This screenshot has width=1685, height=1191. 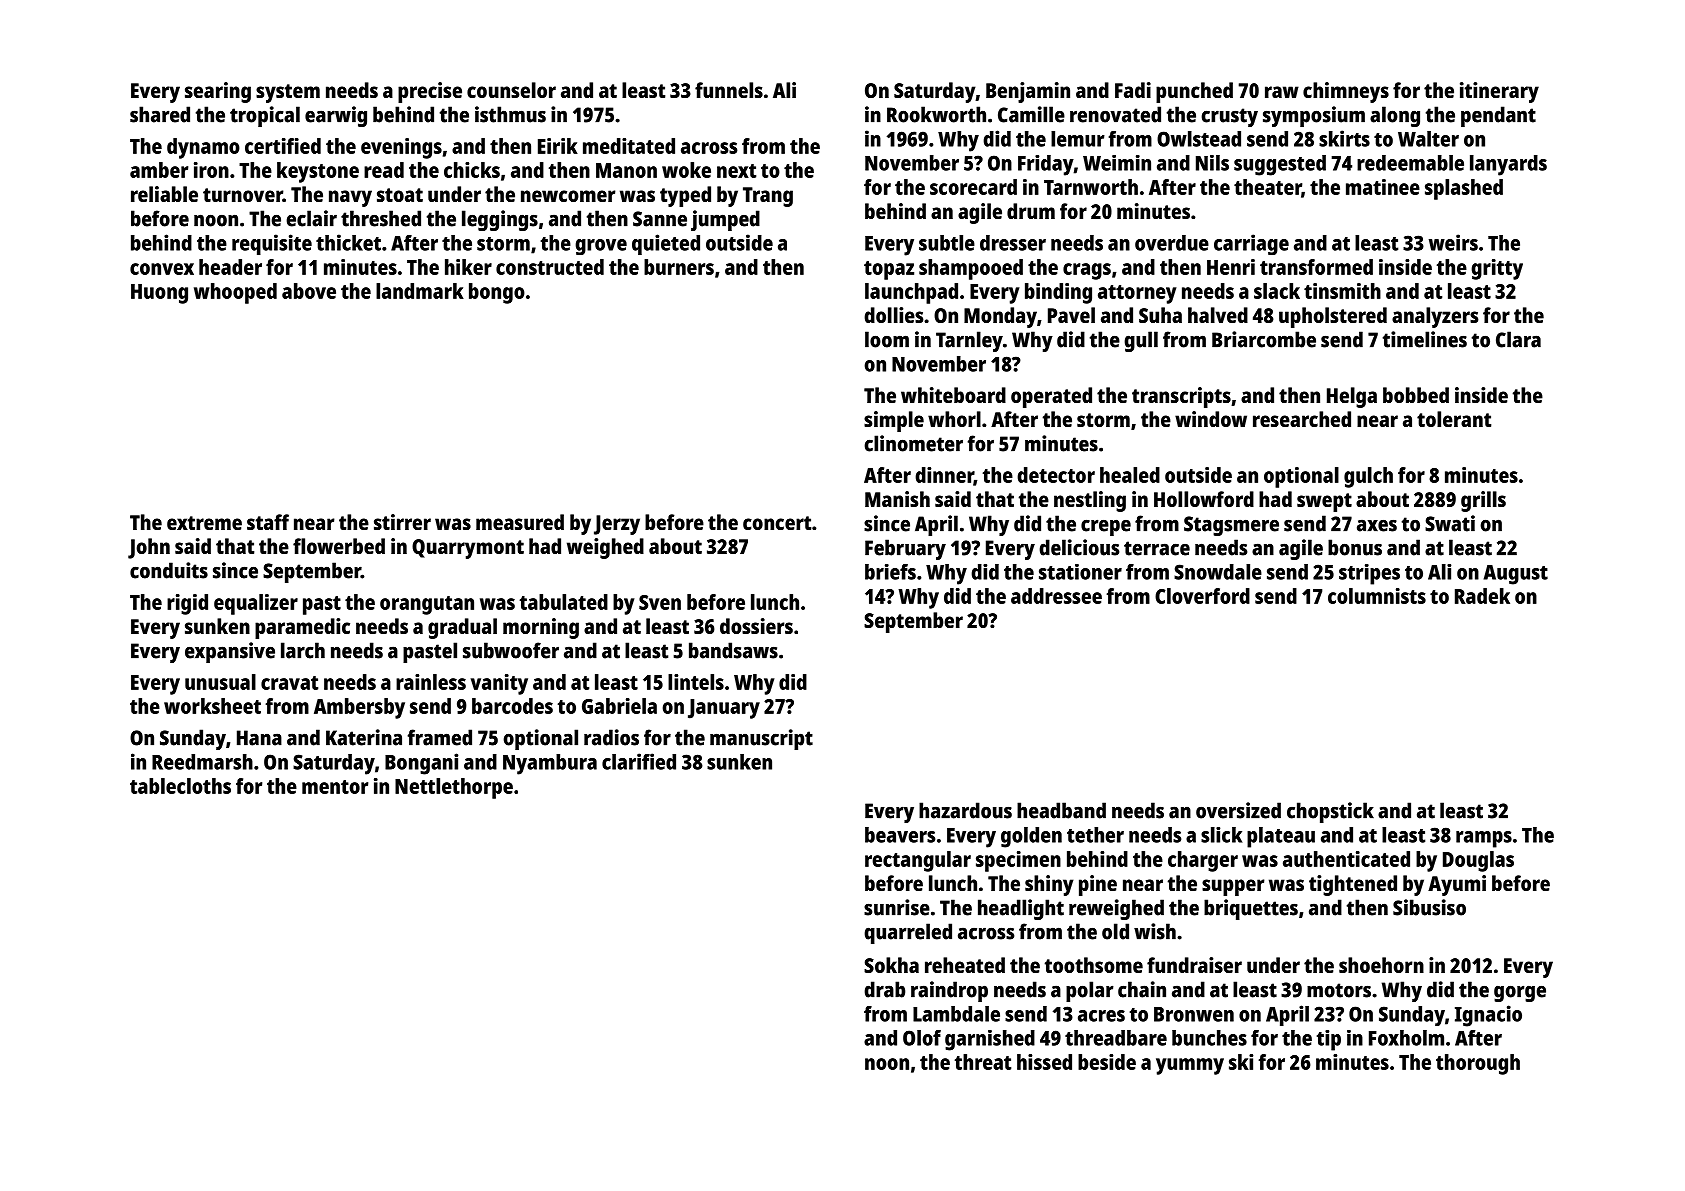 What do you see at coordinates (1056, 596) in the screenshot?
I see `addressee` at bounding box center [1056, 596].
